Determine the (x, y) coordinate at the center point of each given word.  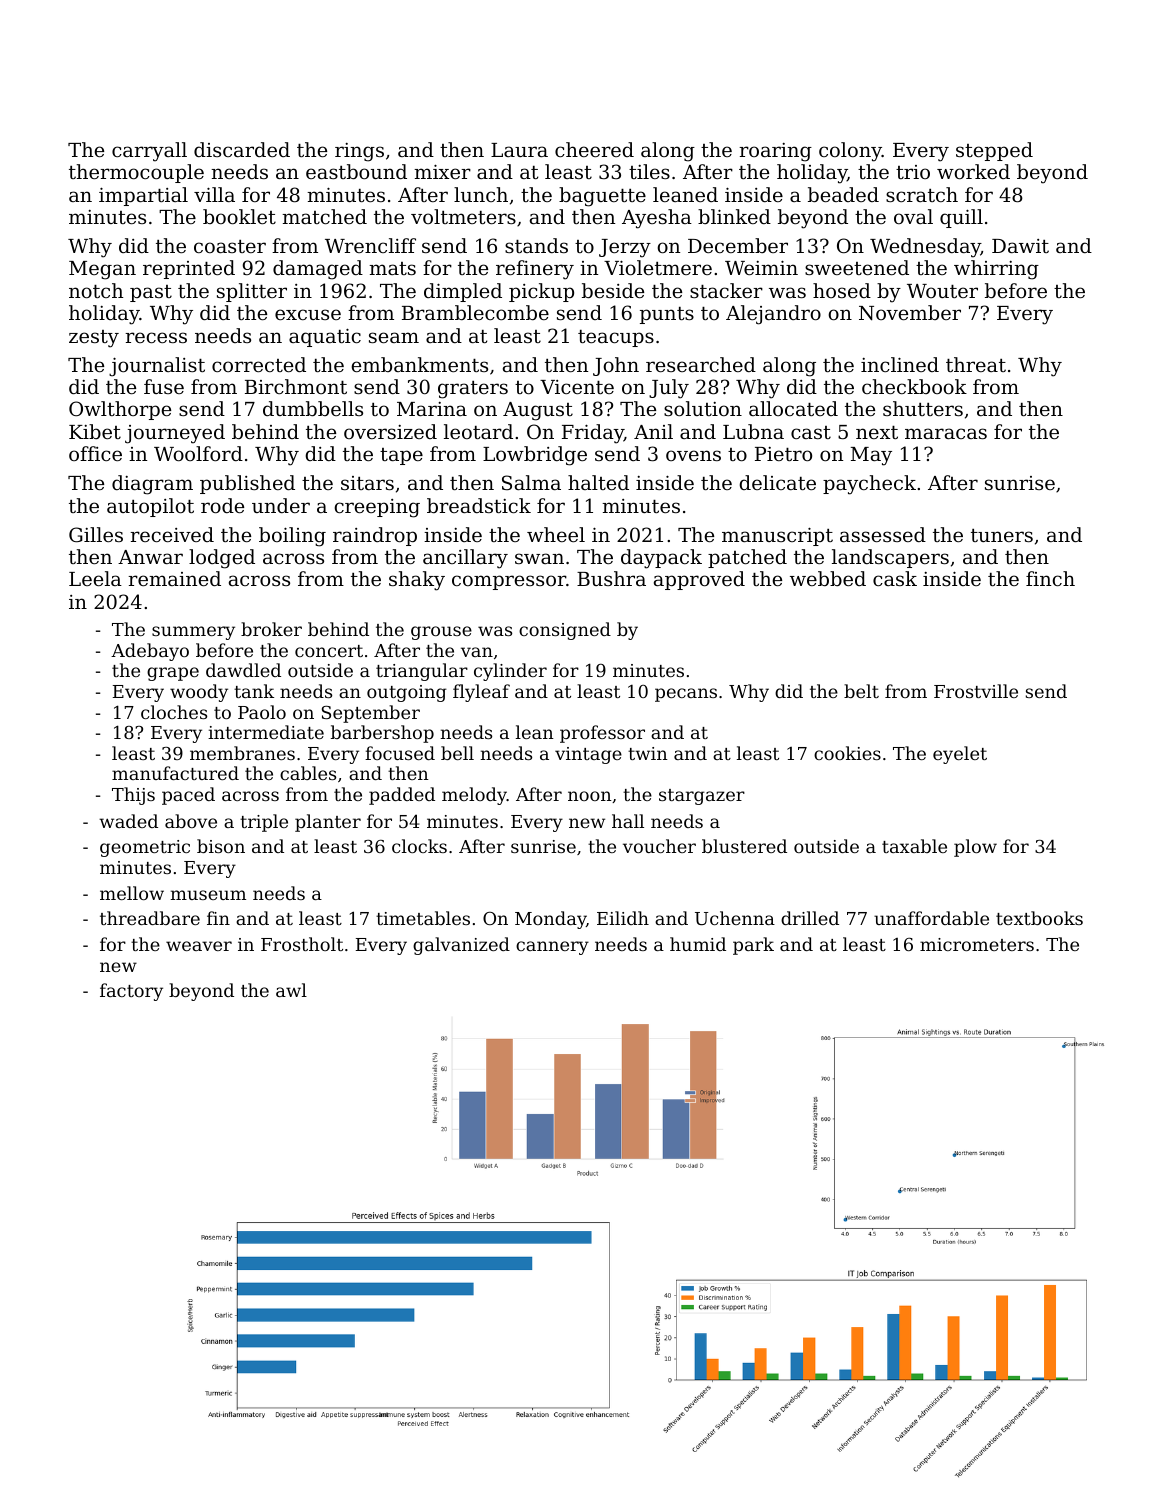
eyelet (960, 755)
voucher (659, 846)
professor (602, 734)
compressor (509, 582)
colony (850, 152)
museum (208, 895)
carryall (149, 152)
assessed (883, 534)
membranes (242, 753)
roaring (775, 152)
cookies (847, 753)
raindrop (375, 536)
